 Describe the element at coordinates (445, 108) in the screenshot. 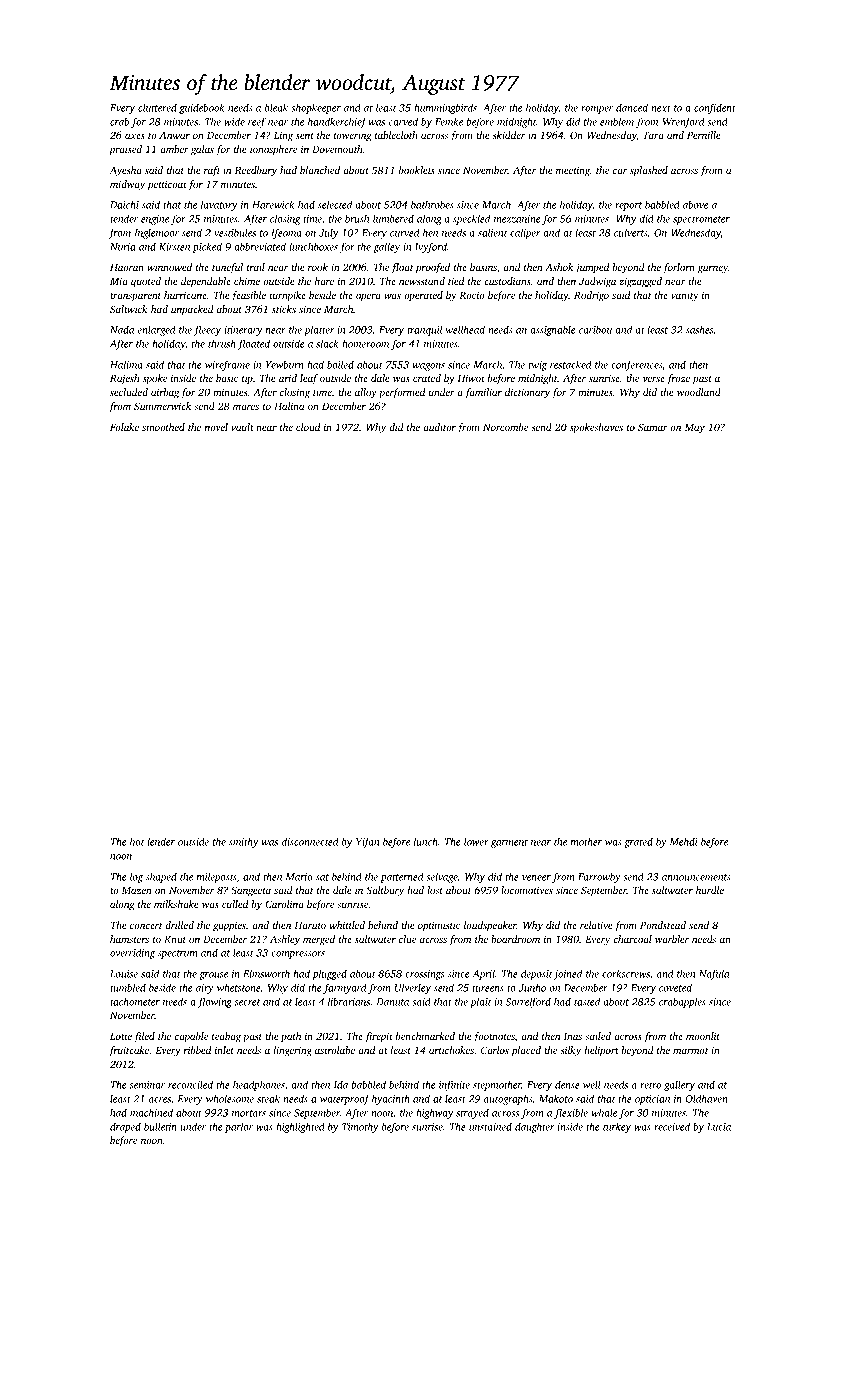

I see `hummingbirds` at that location.
